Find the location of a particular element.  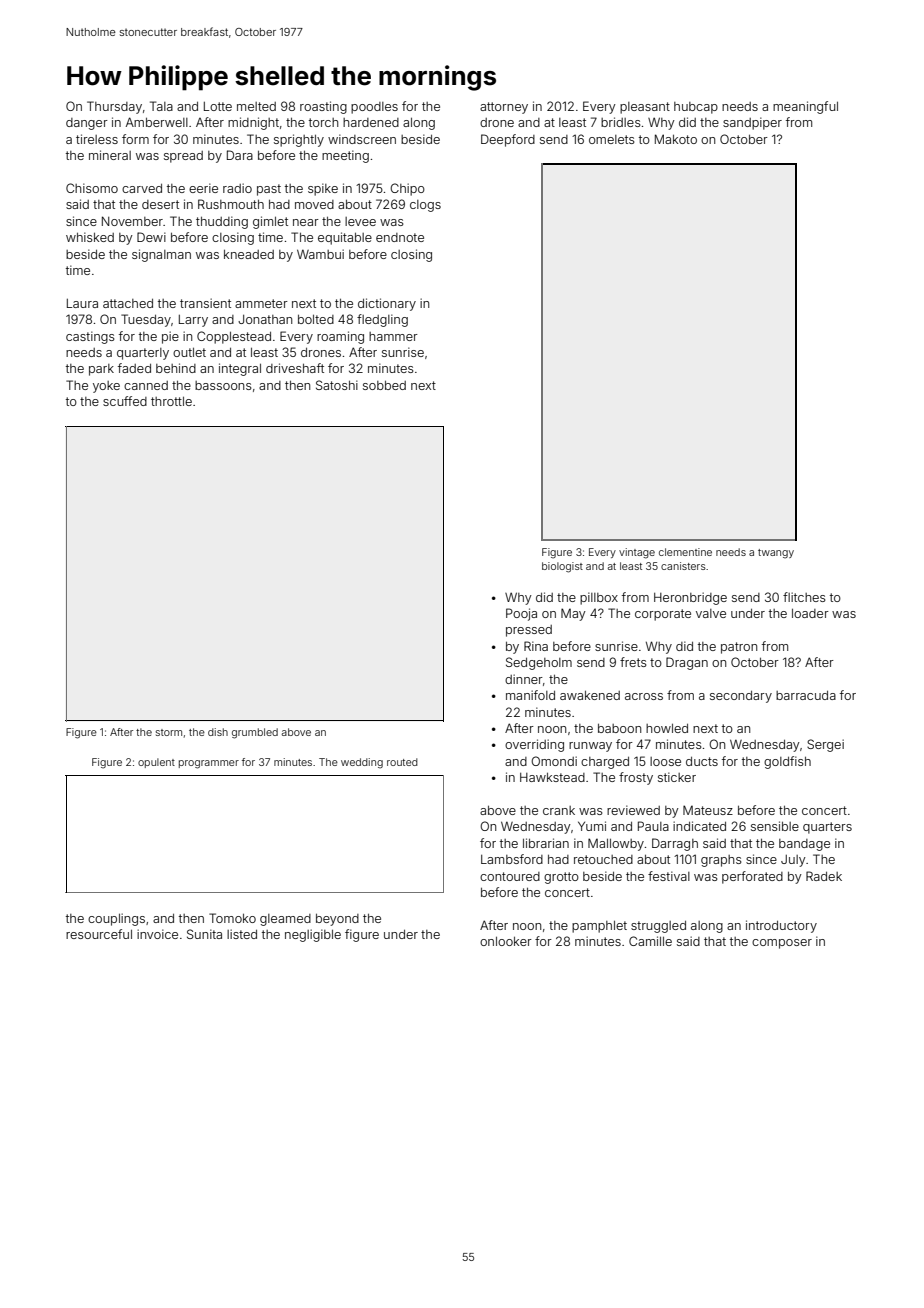

throttle is located at coordinates (171, 401).
